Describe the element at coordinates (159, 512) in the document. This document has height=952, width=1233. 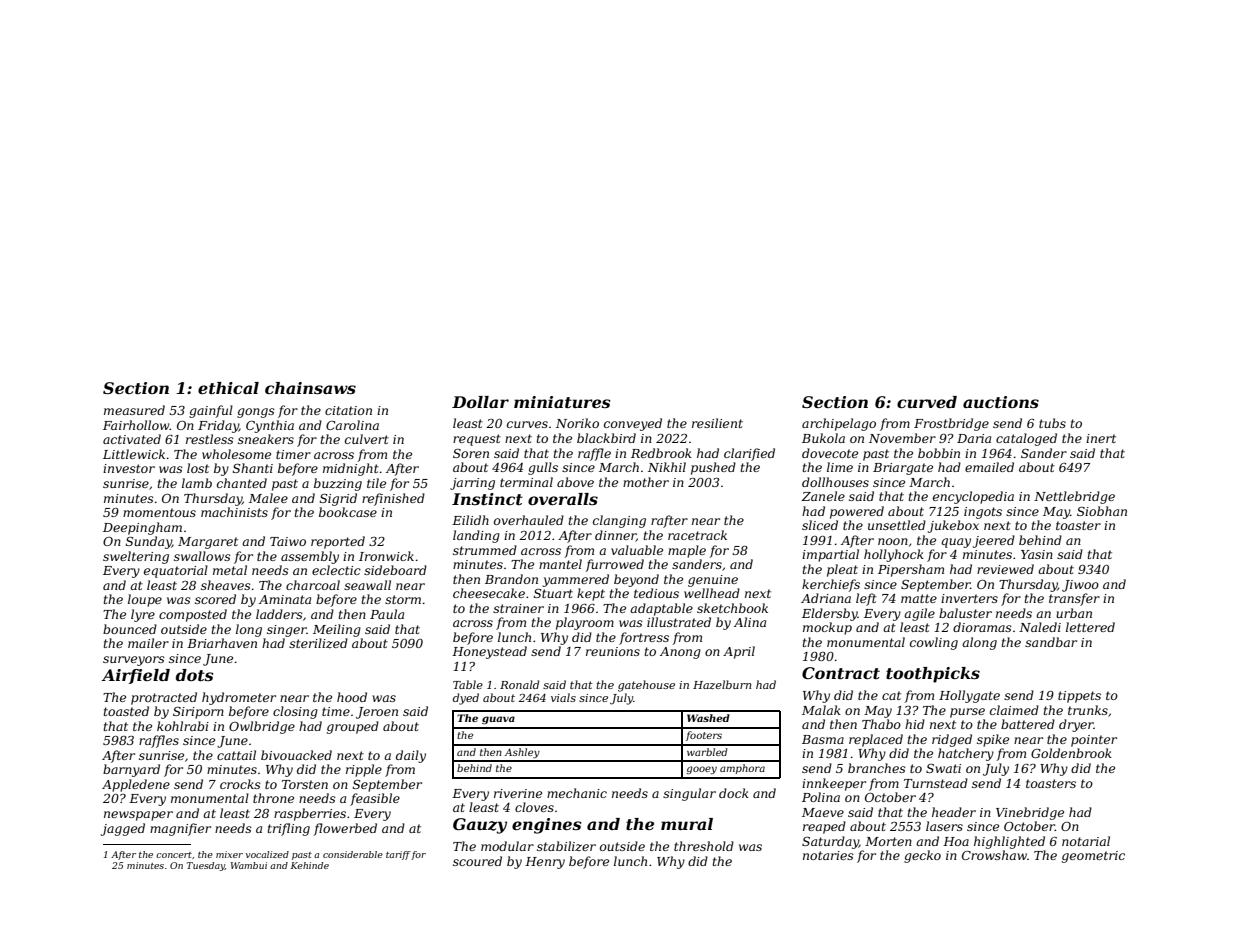
I see `momentous` at that location.
